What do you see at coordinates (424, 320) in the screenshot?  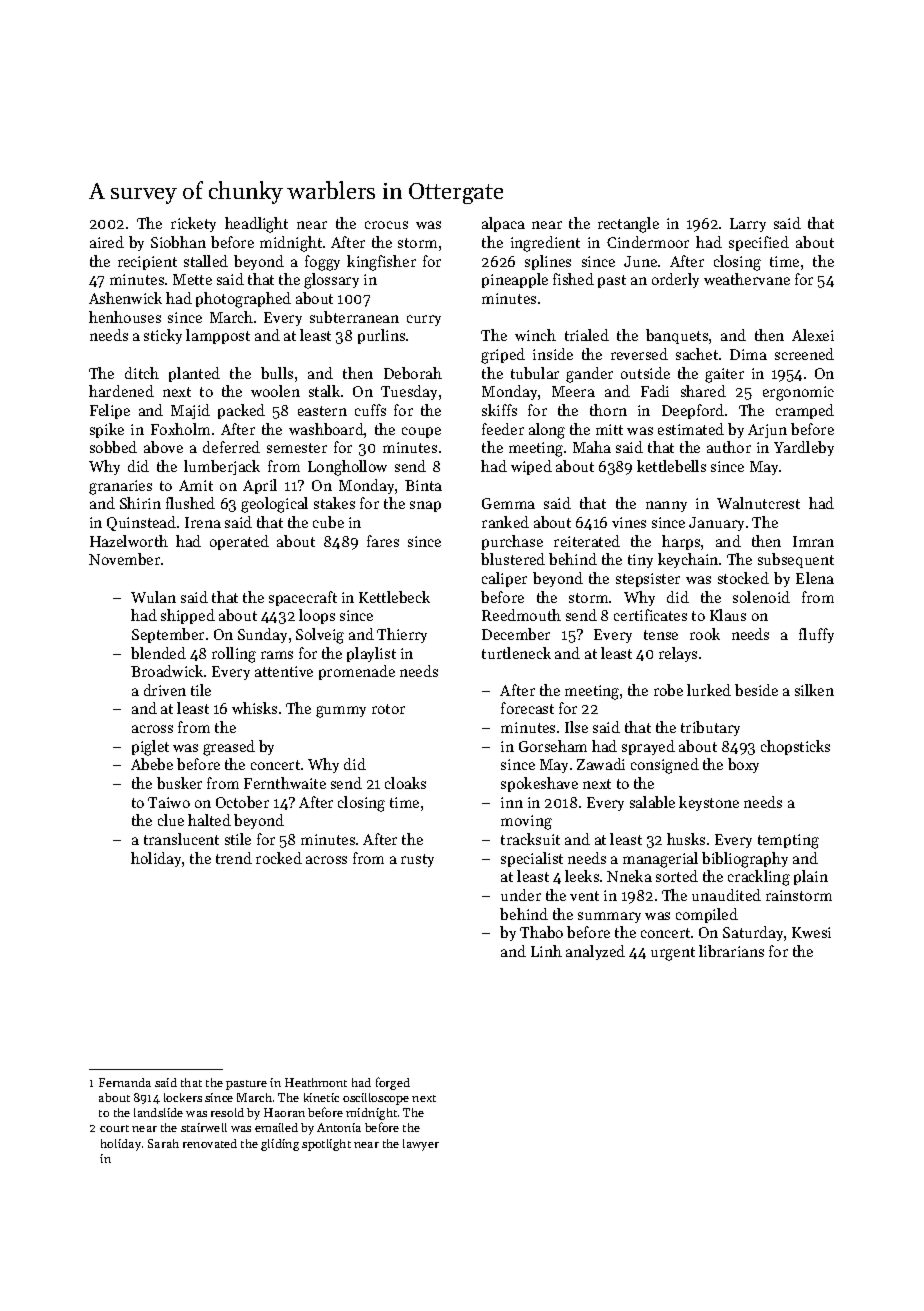 I see `curry` at bounding box center [424, 320].
